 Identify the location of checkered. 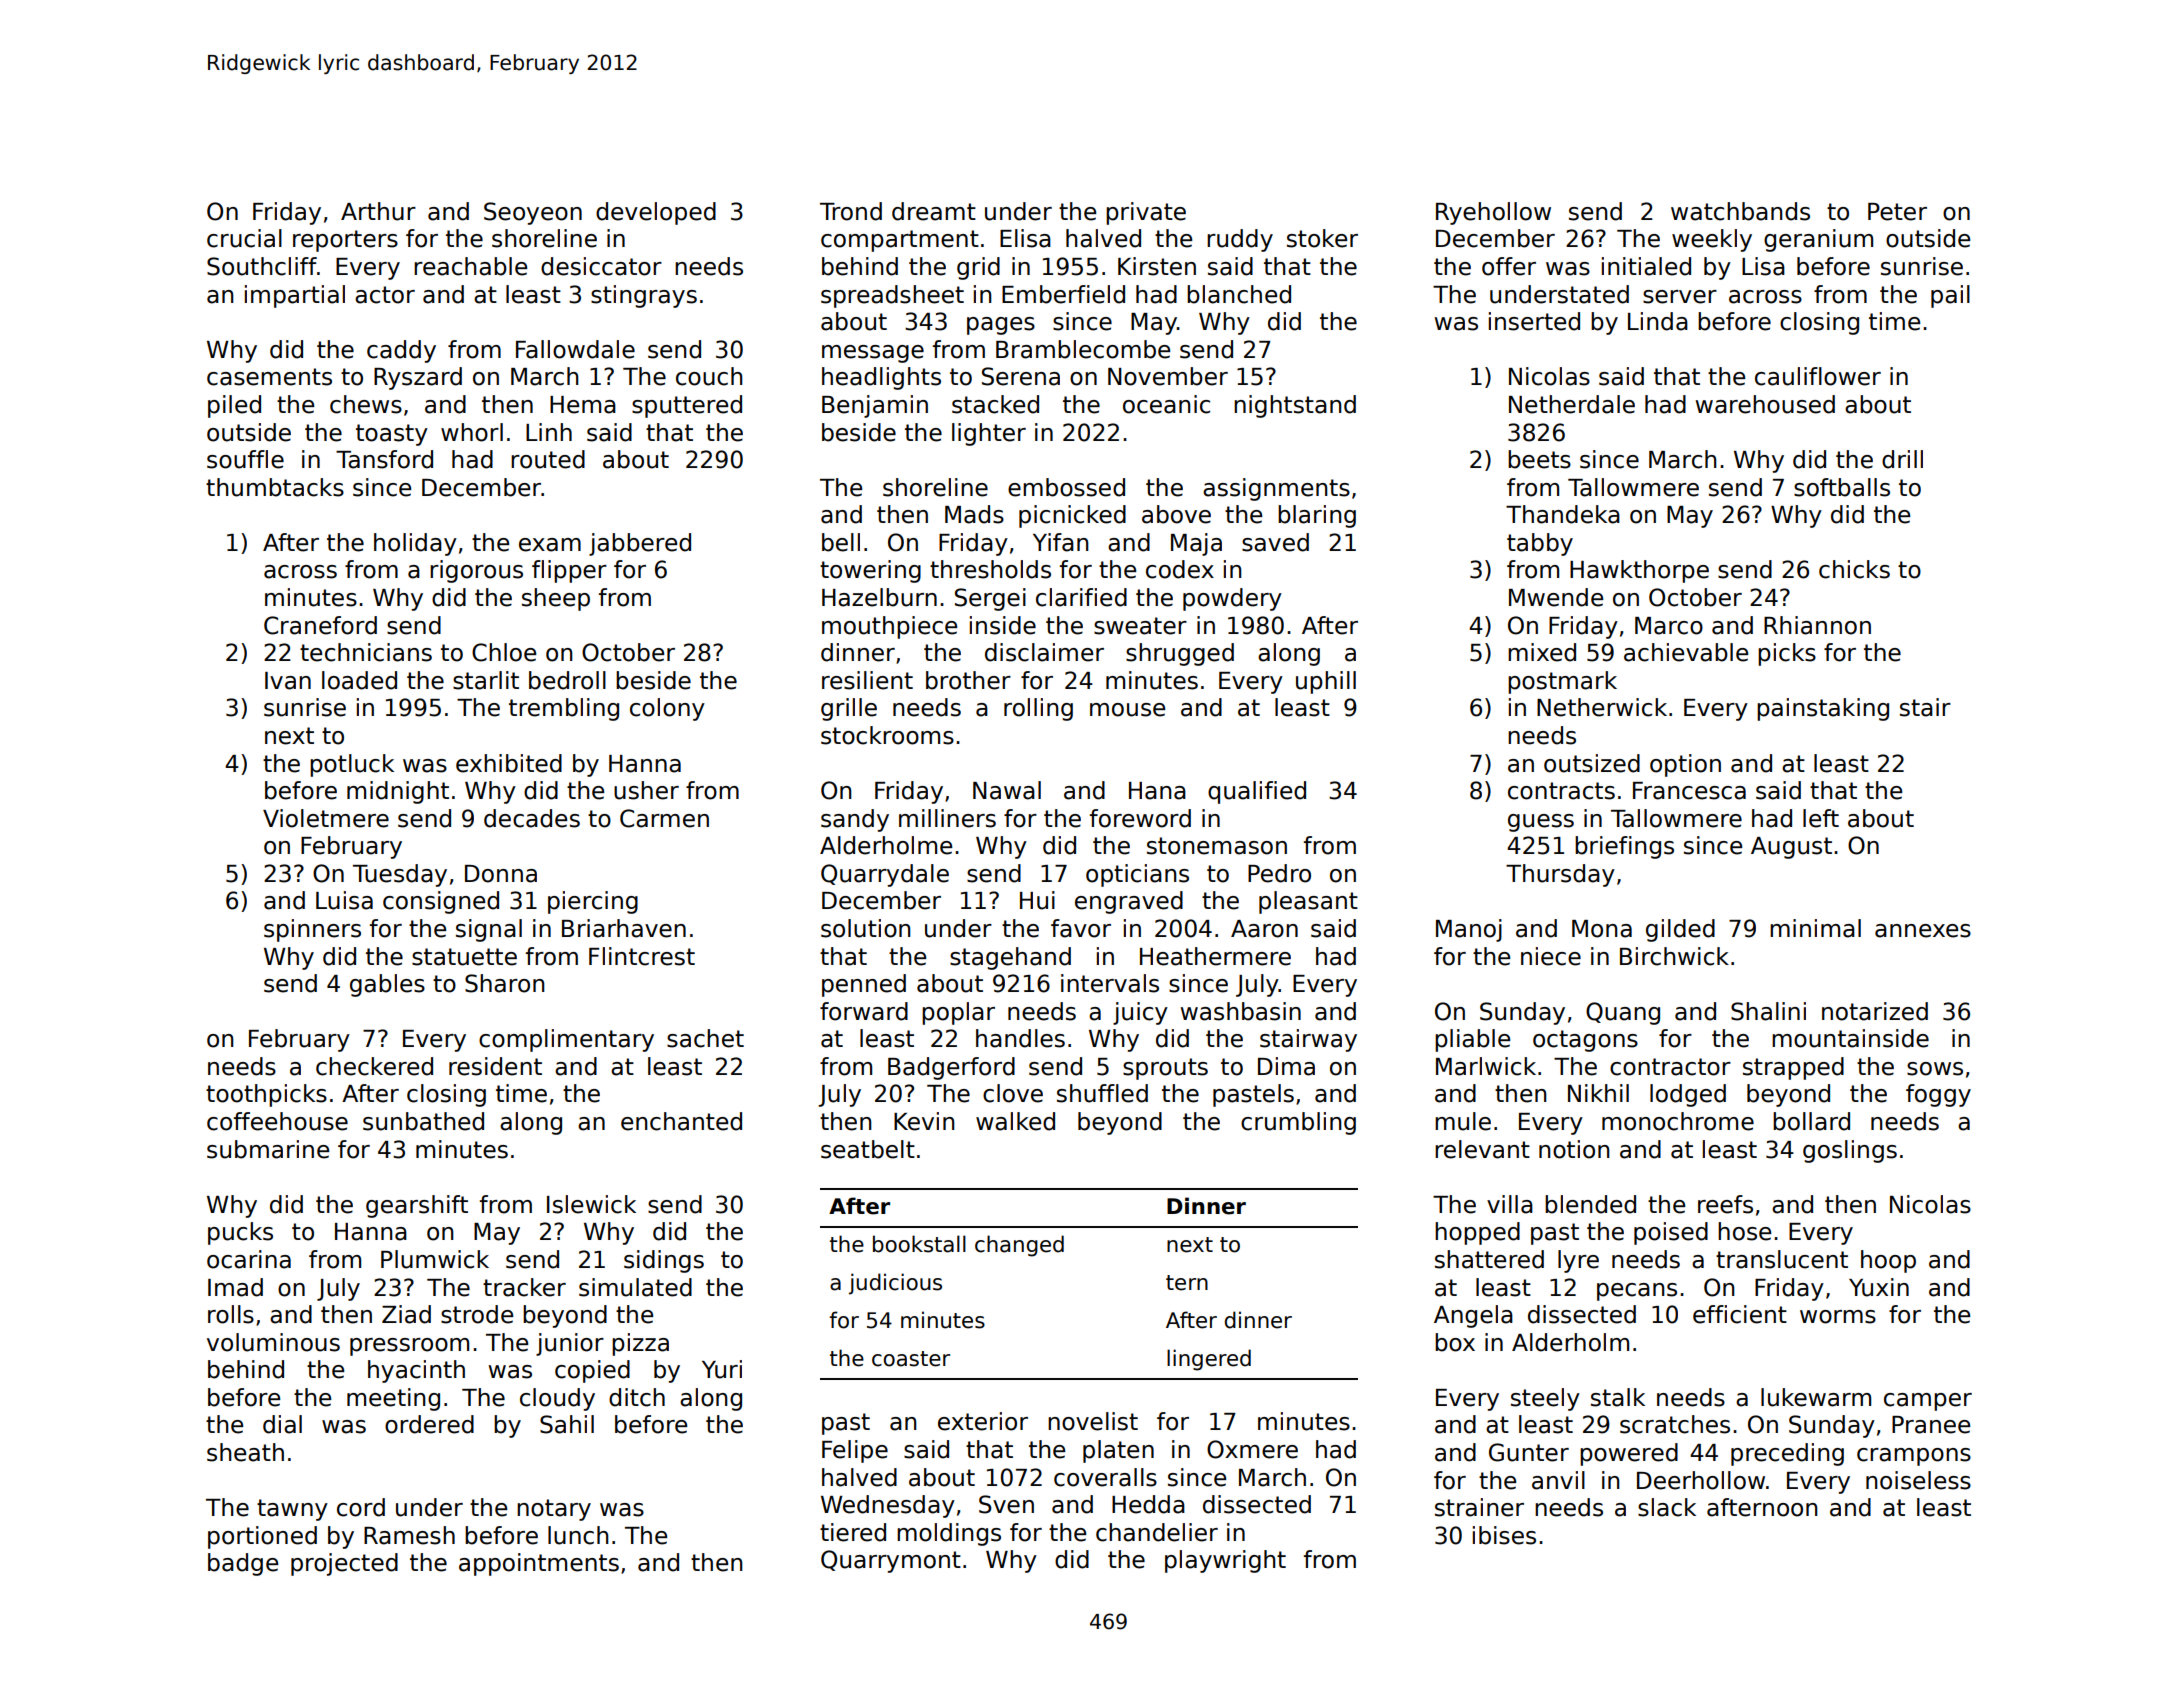
(374, 1066).
